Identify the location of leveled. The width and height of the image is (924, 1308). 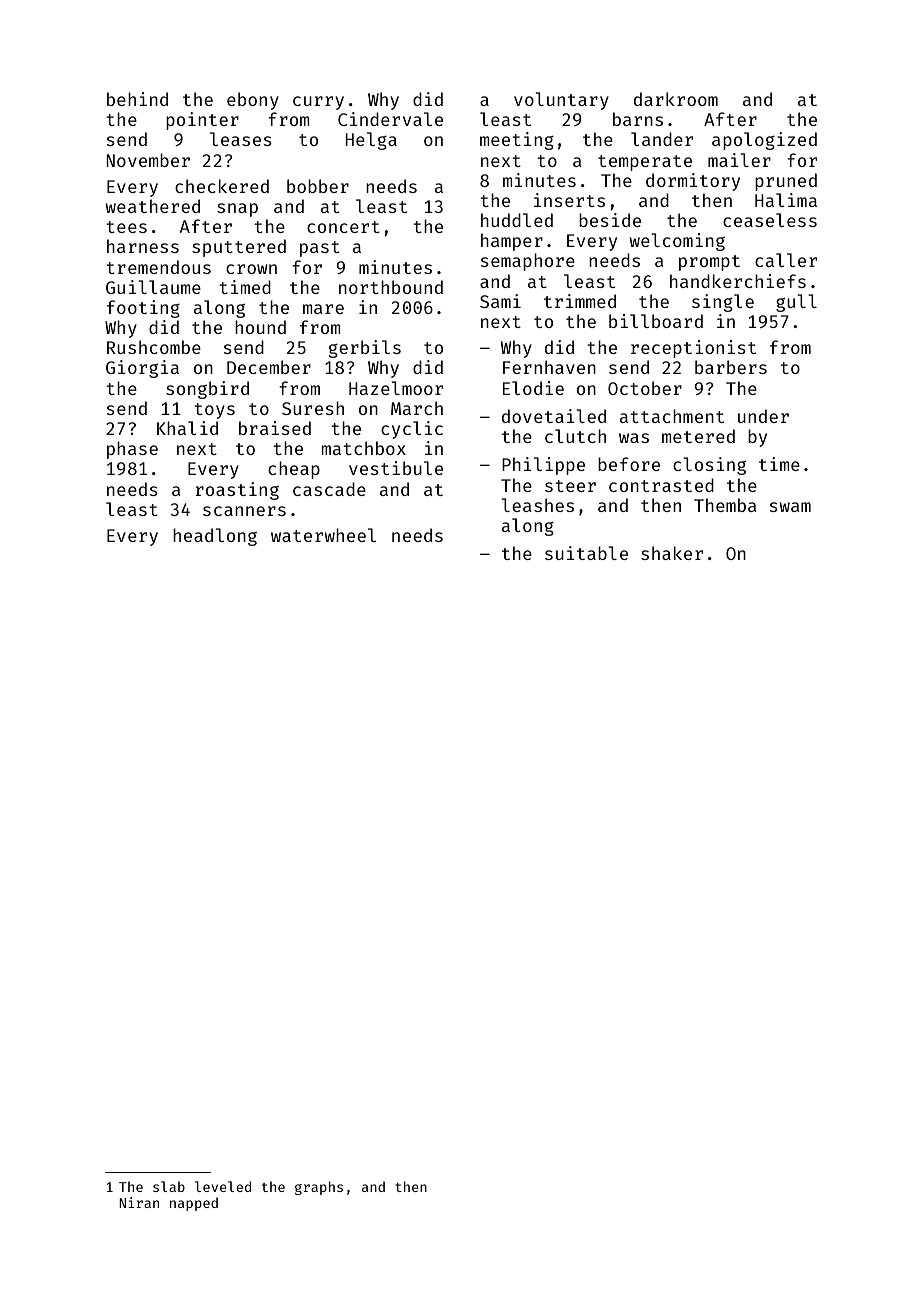
(223, 1186).
